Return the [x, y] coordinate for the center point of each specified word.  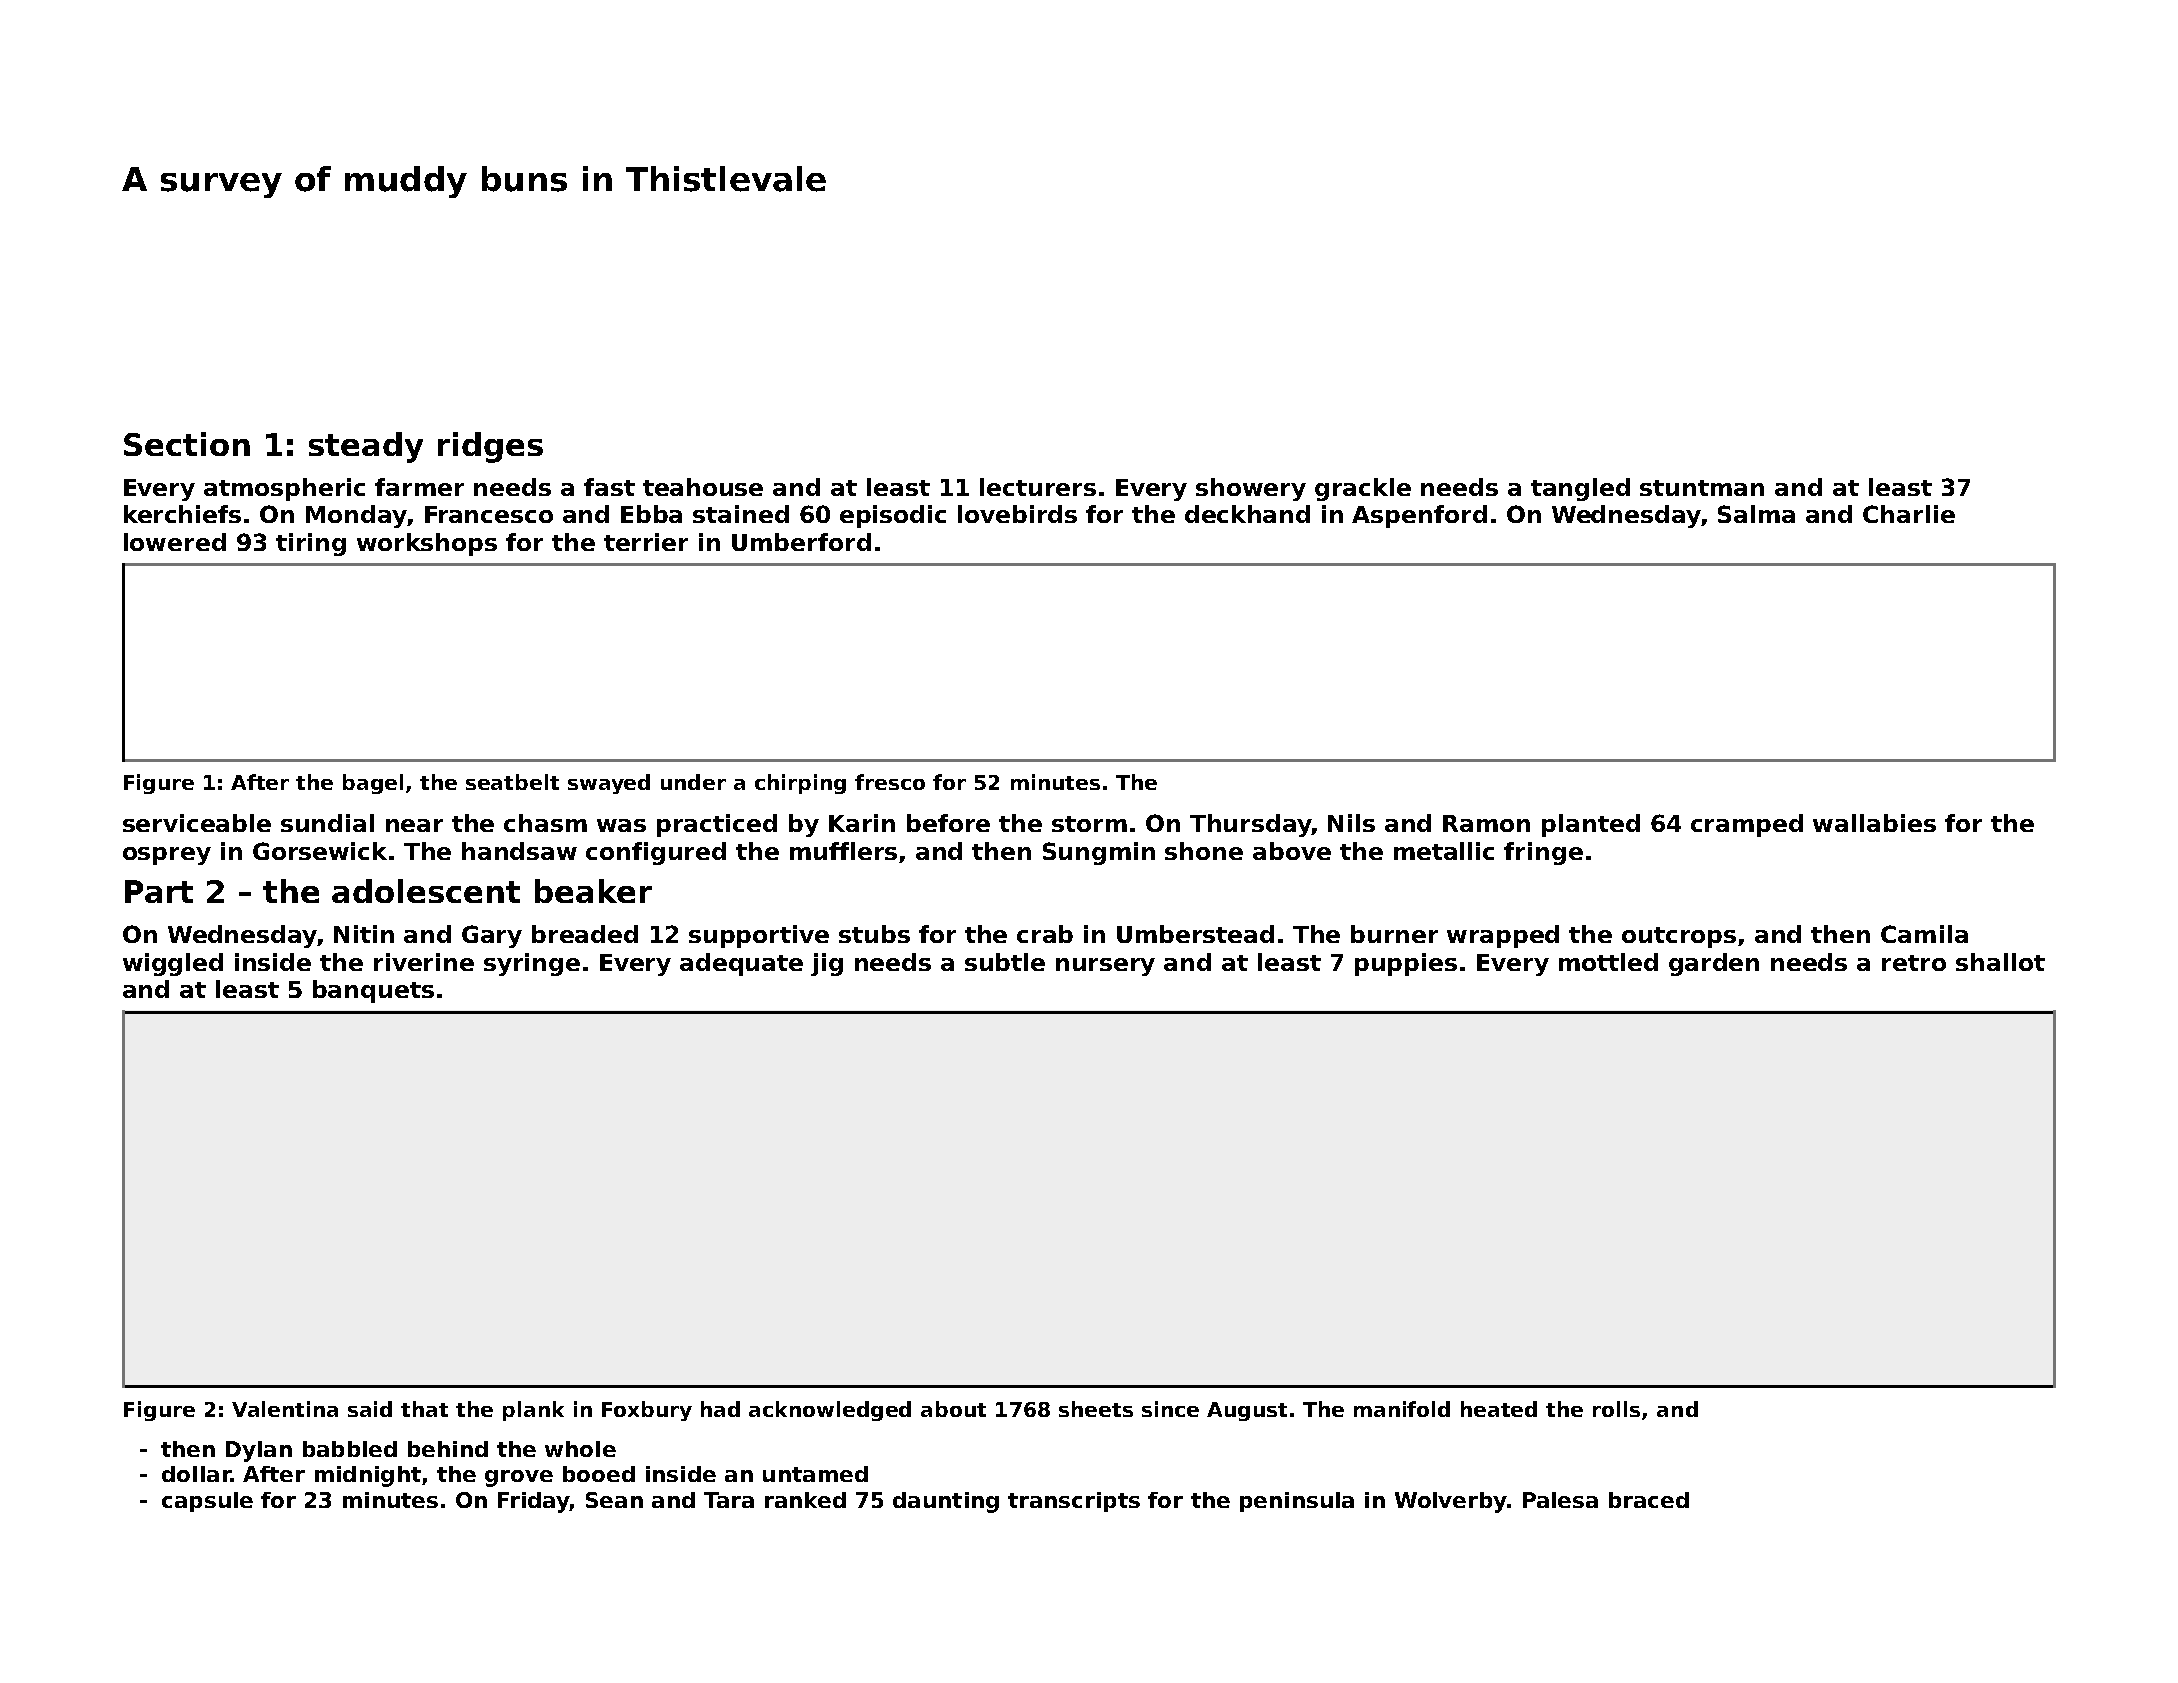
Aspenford [1419, 516]
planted [1591, 825]
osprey [167, 856]
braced [1649, 1500]
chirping [800, 784]
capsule [207, 1502]
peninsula [1297, 1502]
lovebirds [1017, 514]
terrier [646, 542]
